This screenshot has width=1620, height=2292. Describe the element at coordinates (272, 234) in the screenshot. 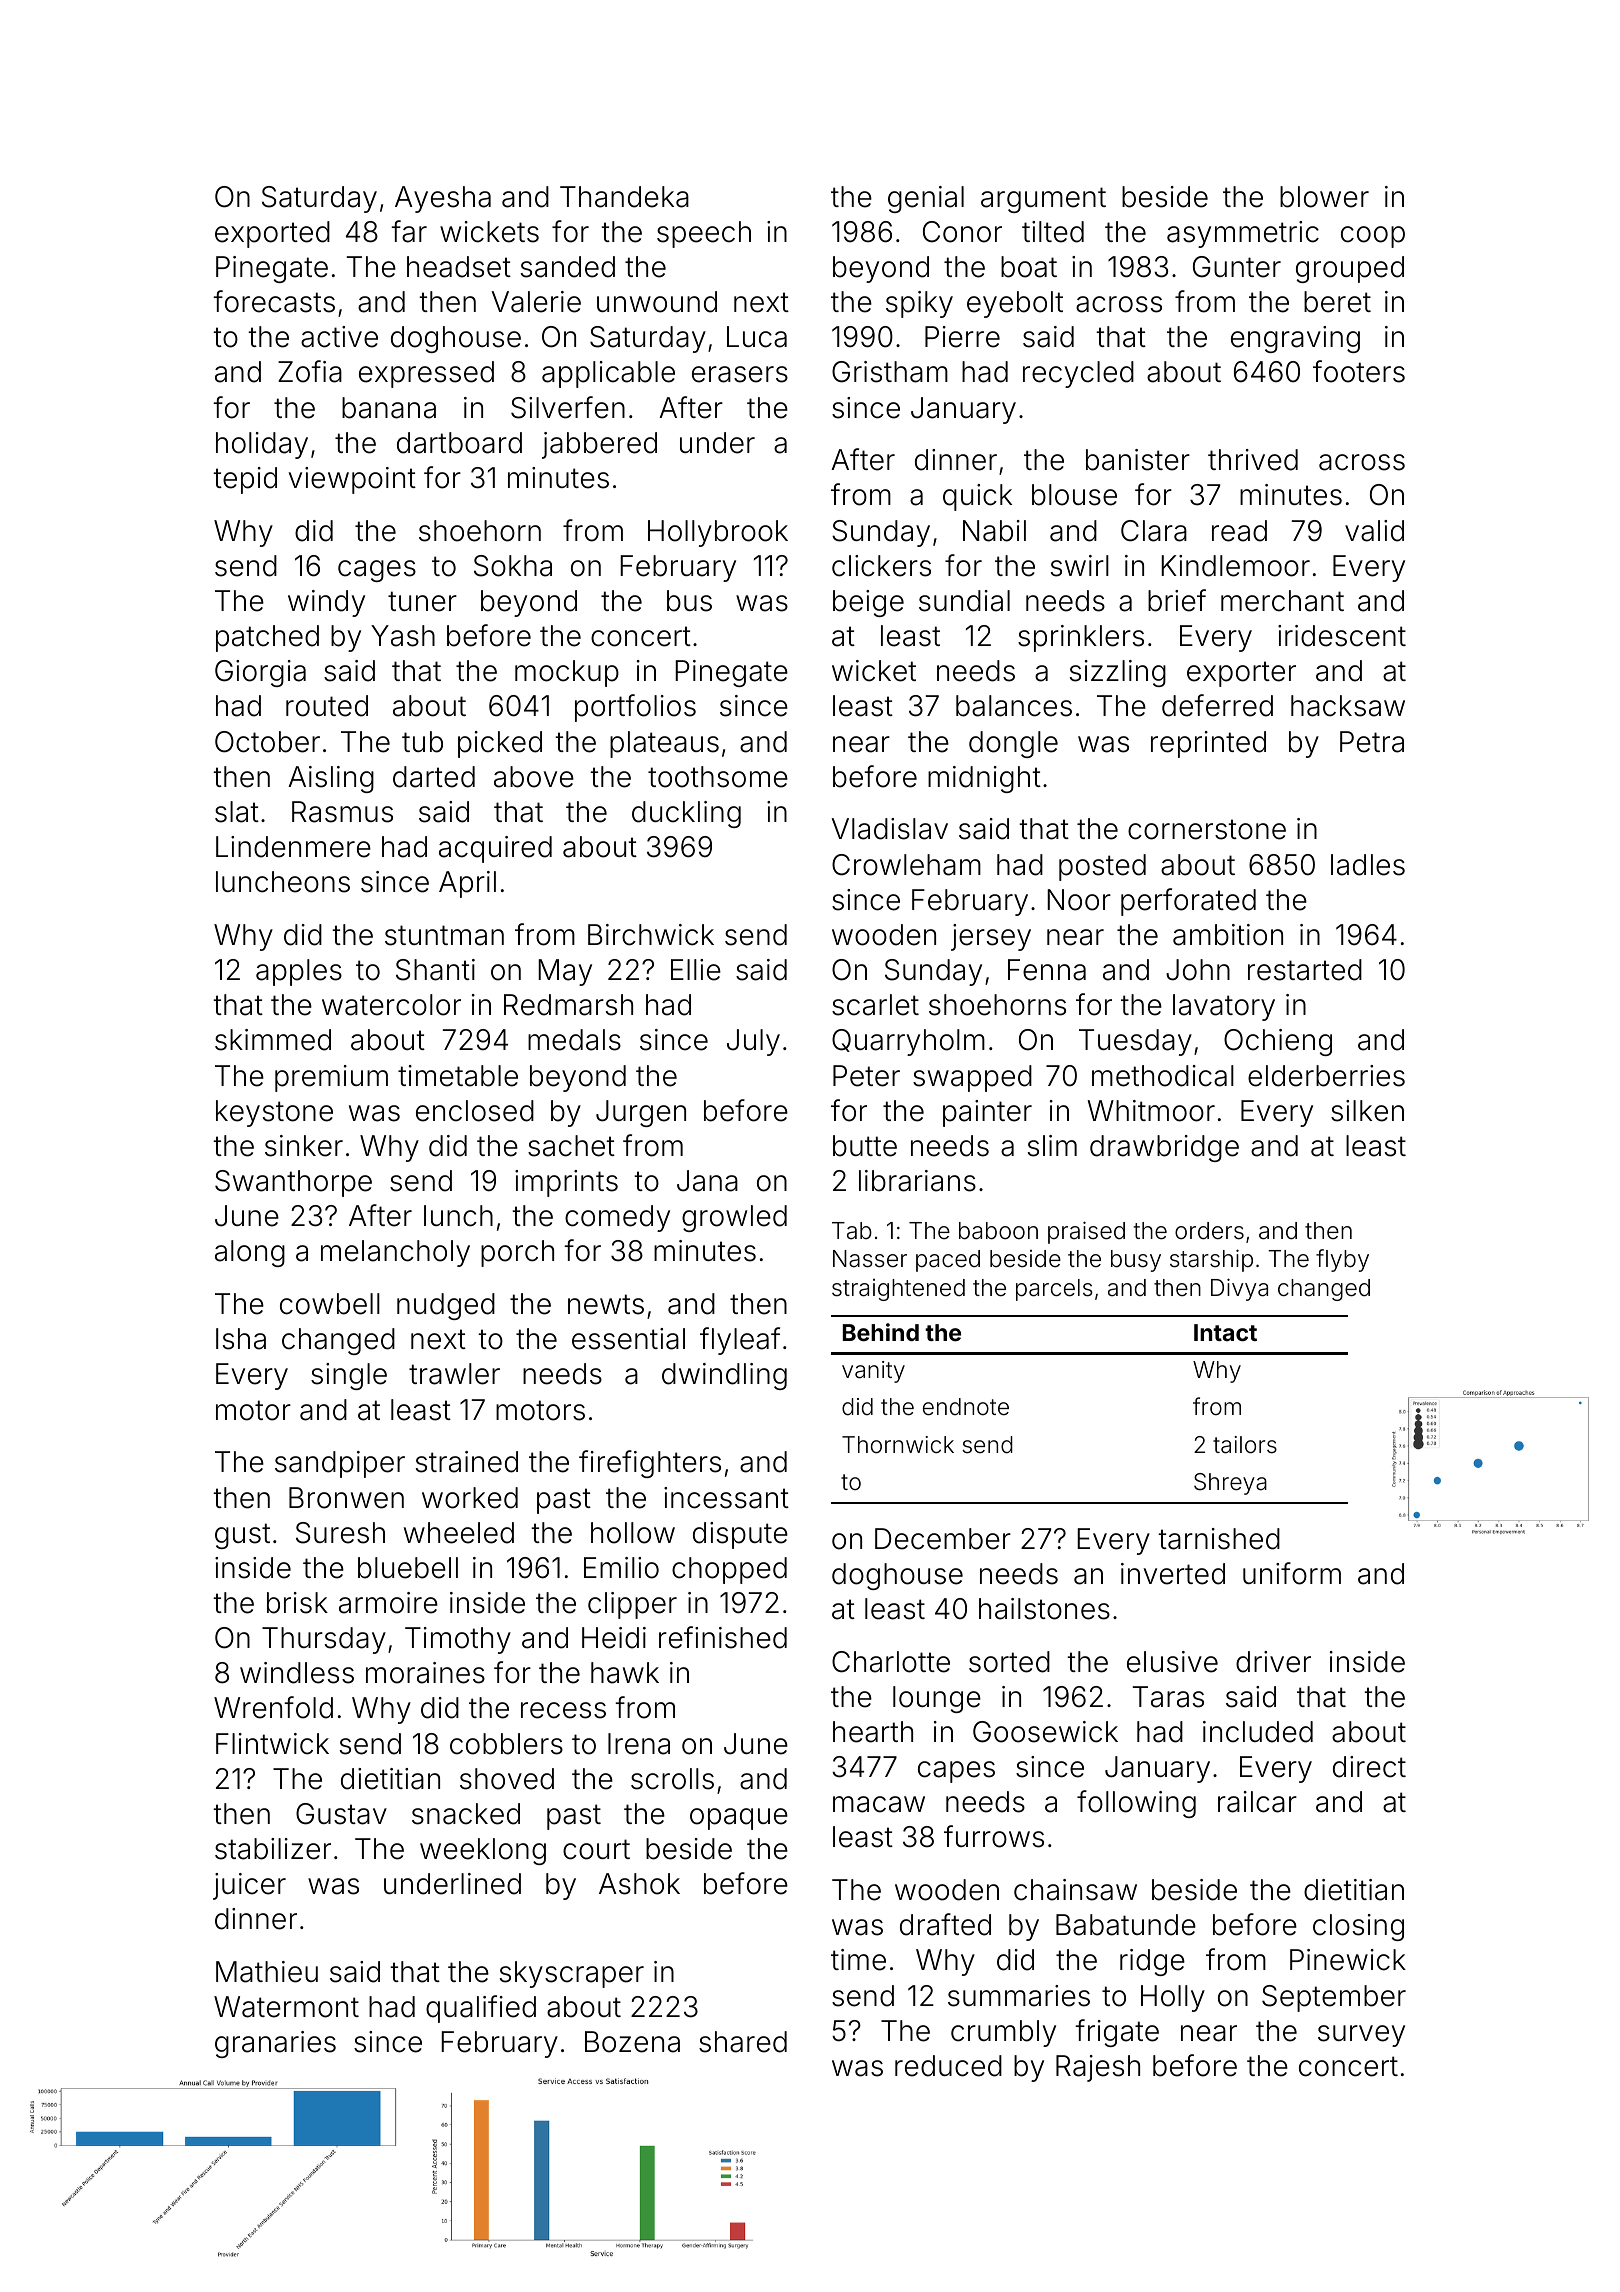

I see `exported` at that location.
